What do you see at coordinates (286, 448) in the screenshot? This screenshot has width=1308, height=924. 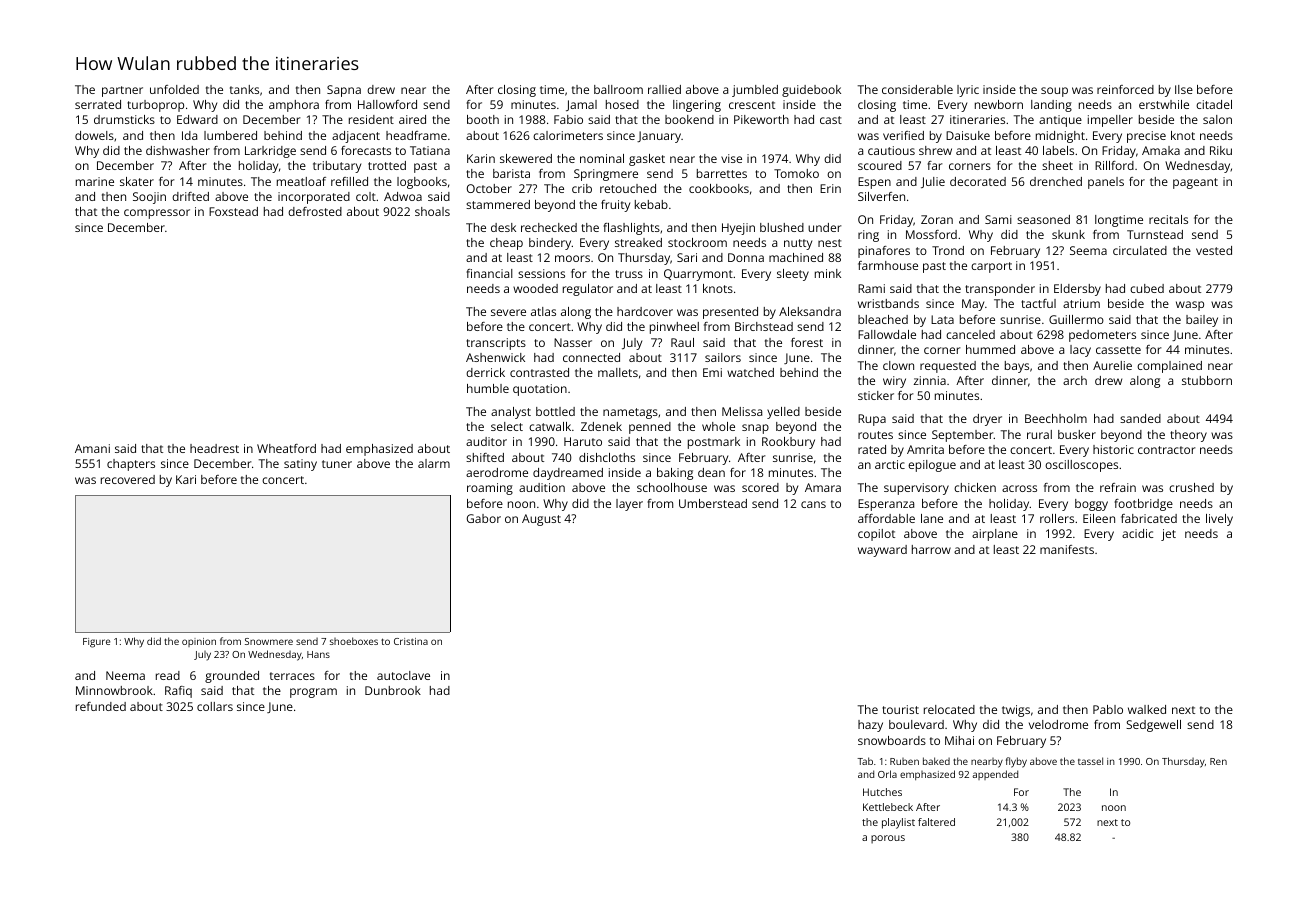 I see `Wheatford` at bounding box center [286, 448].
